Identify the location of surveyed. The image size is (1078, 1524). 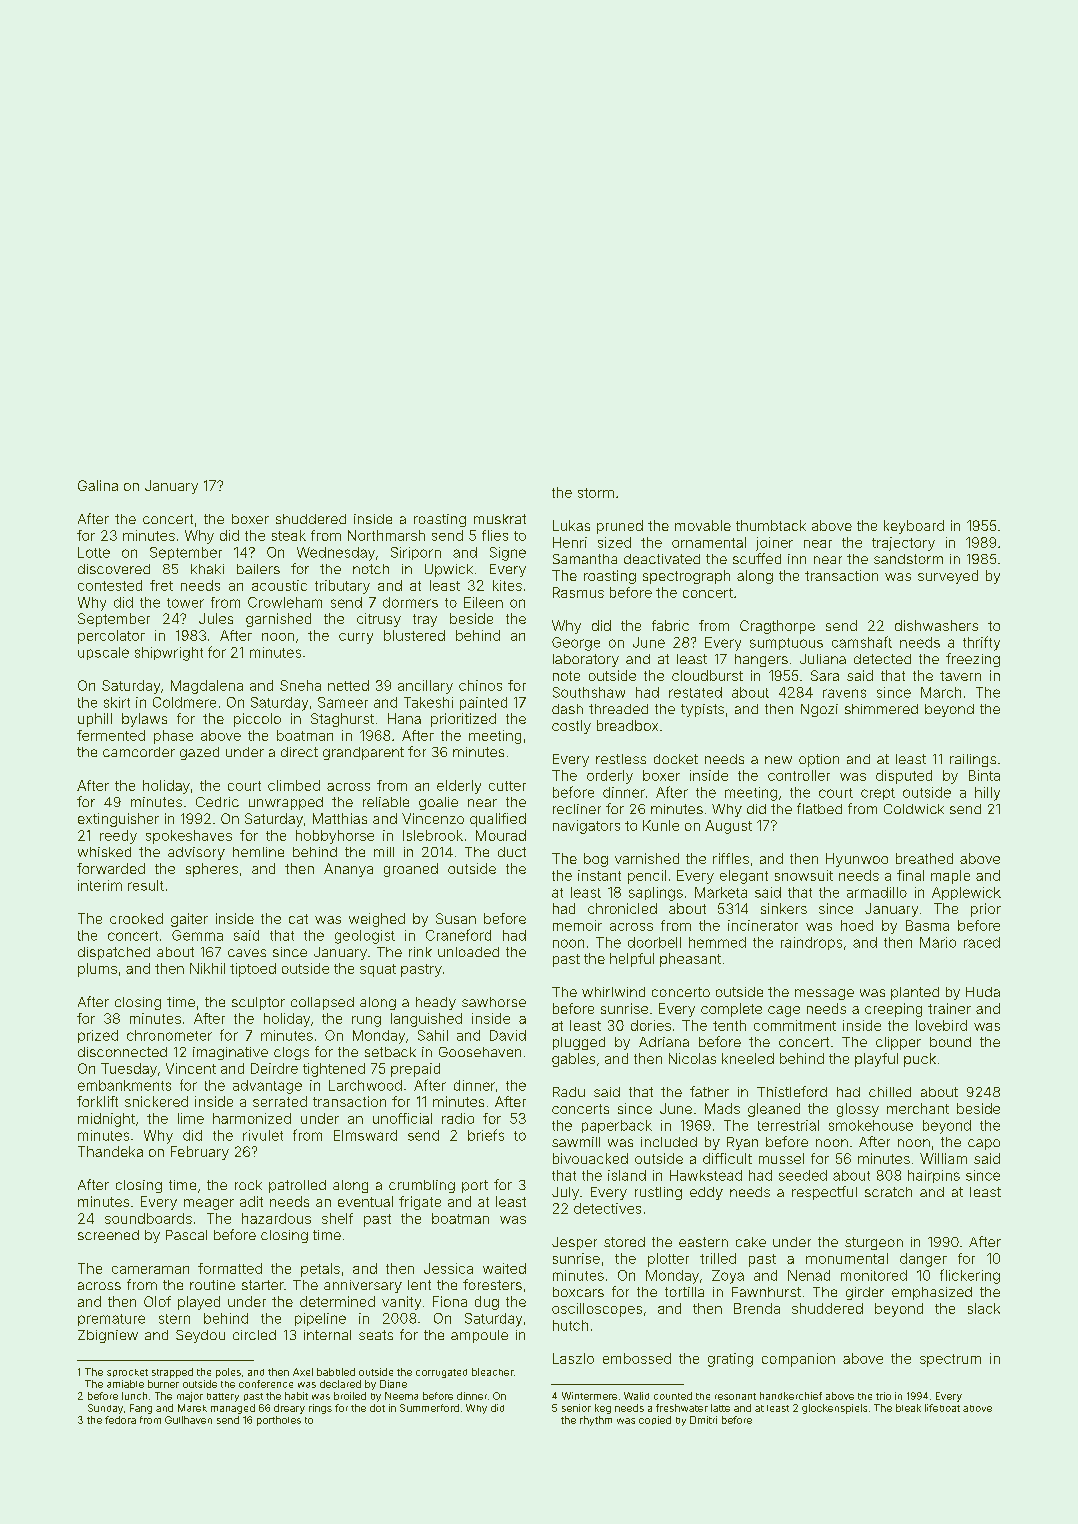
(948, 577).
